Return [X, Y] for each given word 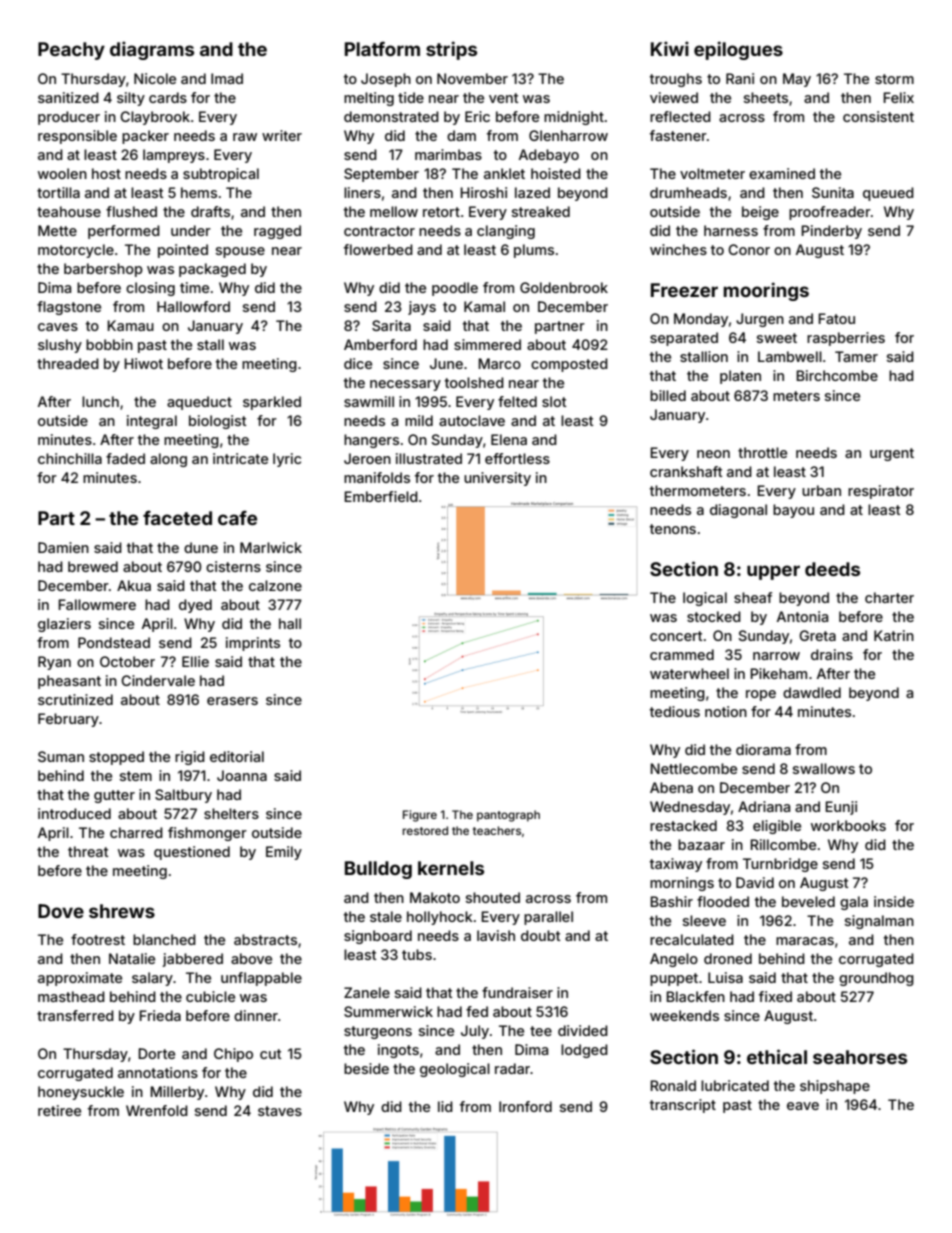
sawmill [369, 401]
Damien [63, 547]
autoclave [472, 420]
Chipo [233, 1055]
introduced [74, 813]
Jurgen [760, 320]
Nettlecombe [693, 768]
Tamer [856, 356]
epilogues [738, 50]
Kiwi [670, 48]
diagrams [152, 50]
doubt [541, 935]
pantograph [508, 816]
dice [358, 363]
